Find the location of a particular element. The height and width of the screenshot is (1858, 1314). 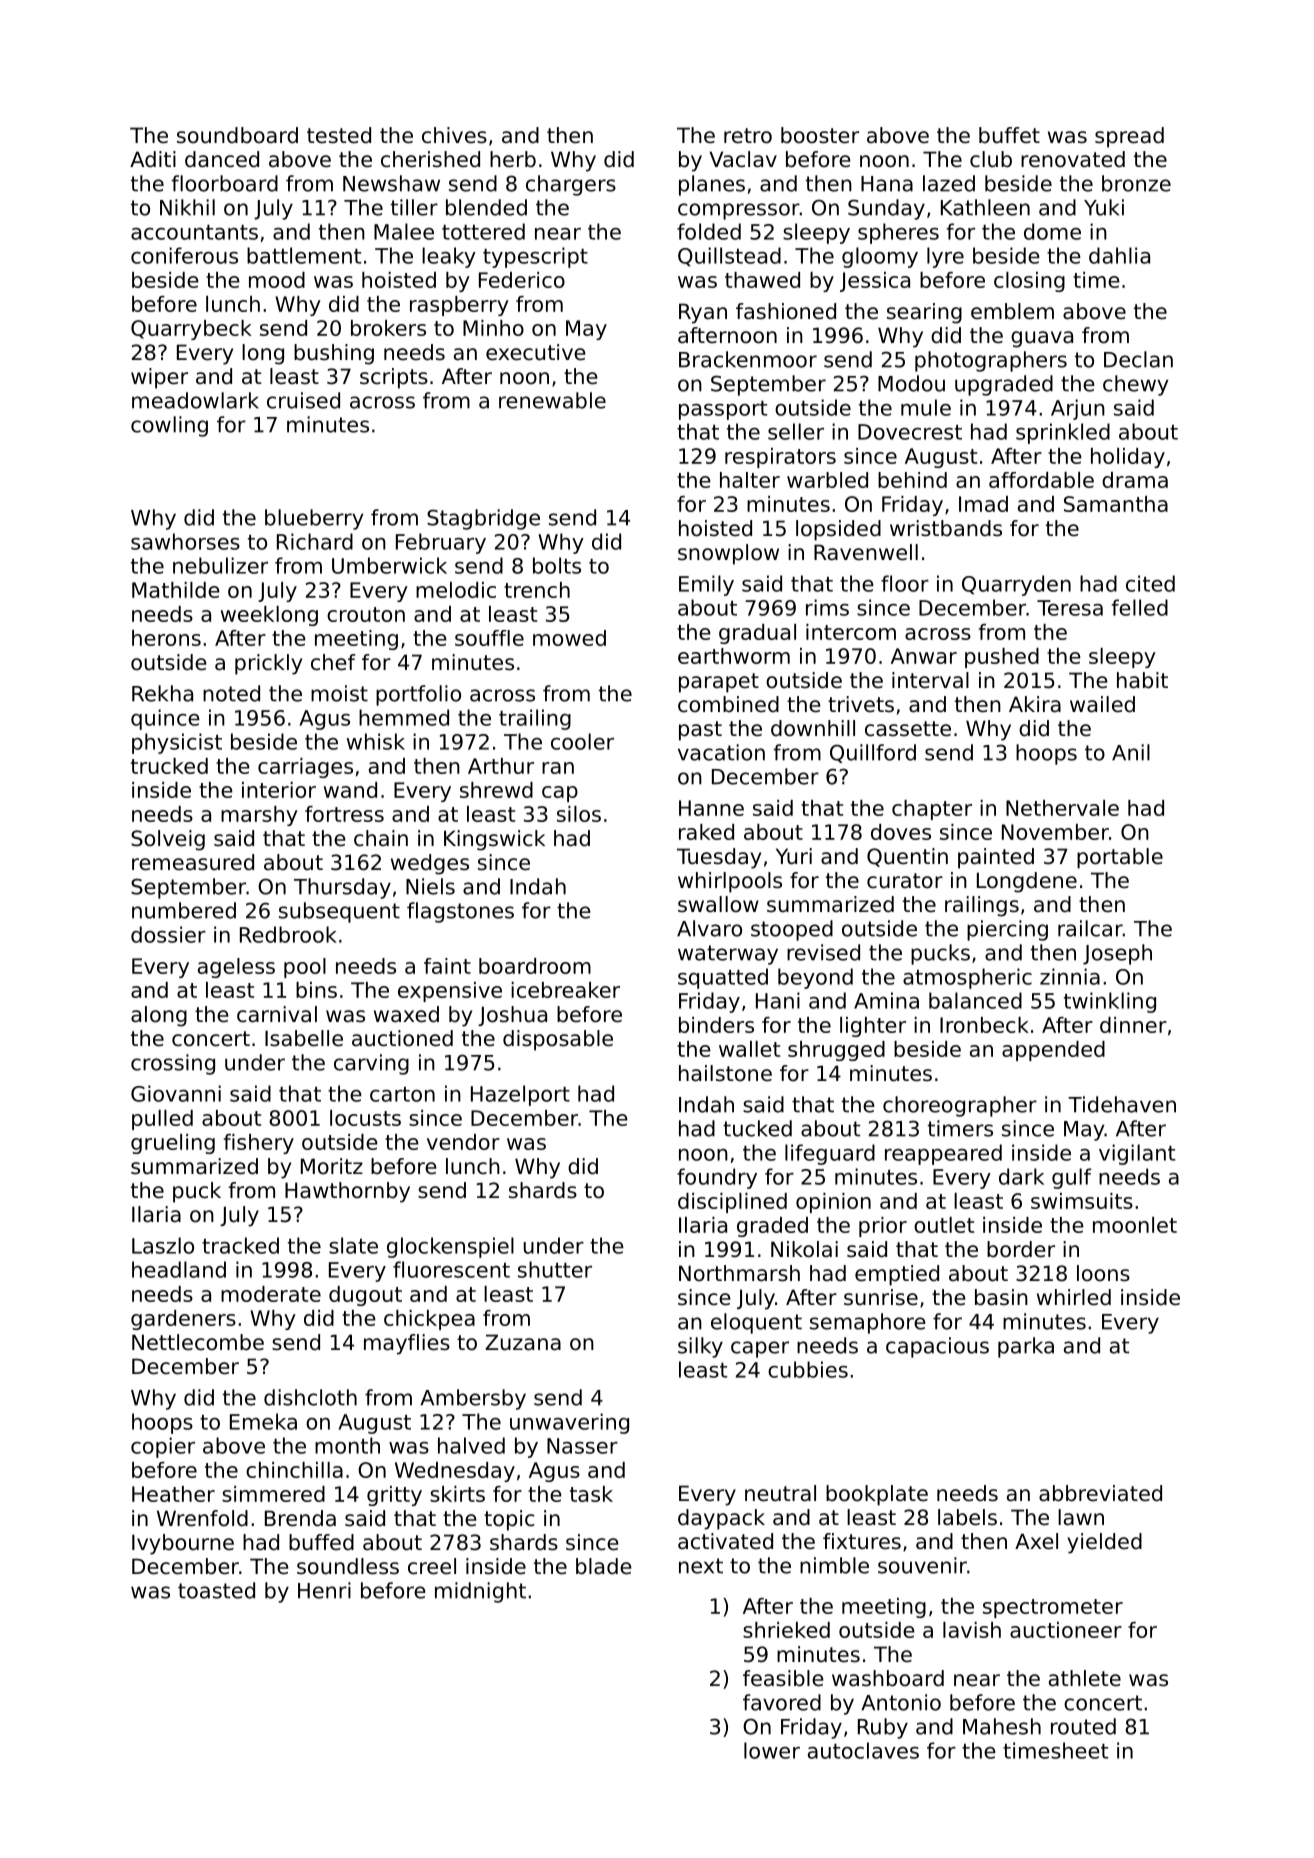

favored is located at coordinates (782, 1702).
